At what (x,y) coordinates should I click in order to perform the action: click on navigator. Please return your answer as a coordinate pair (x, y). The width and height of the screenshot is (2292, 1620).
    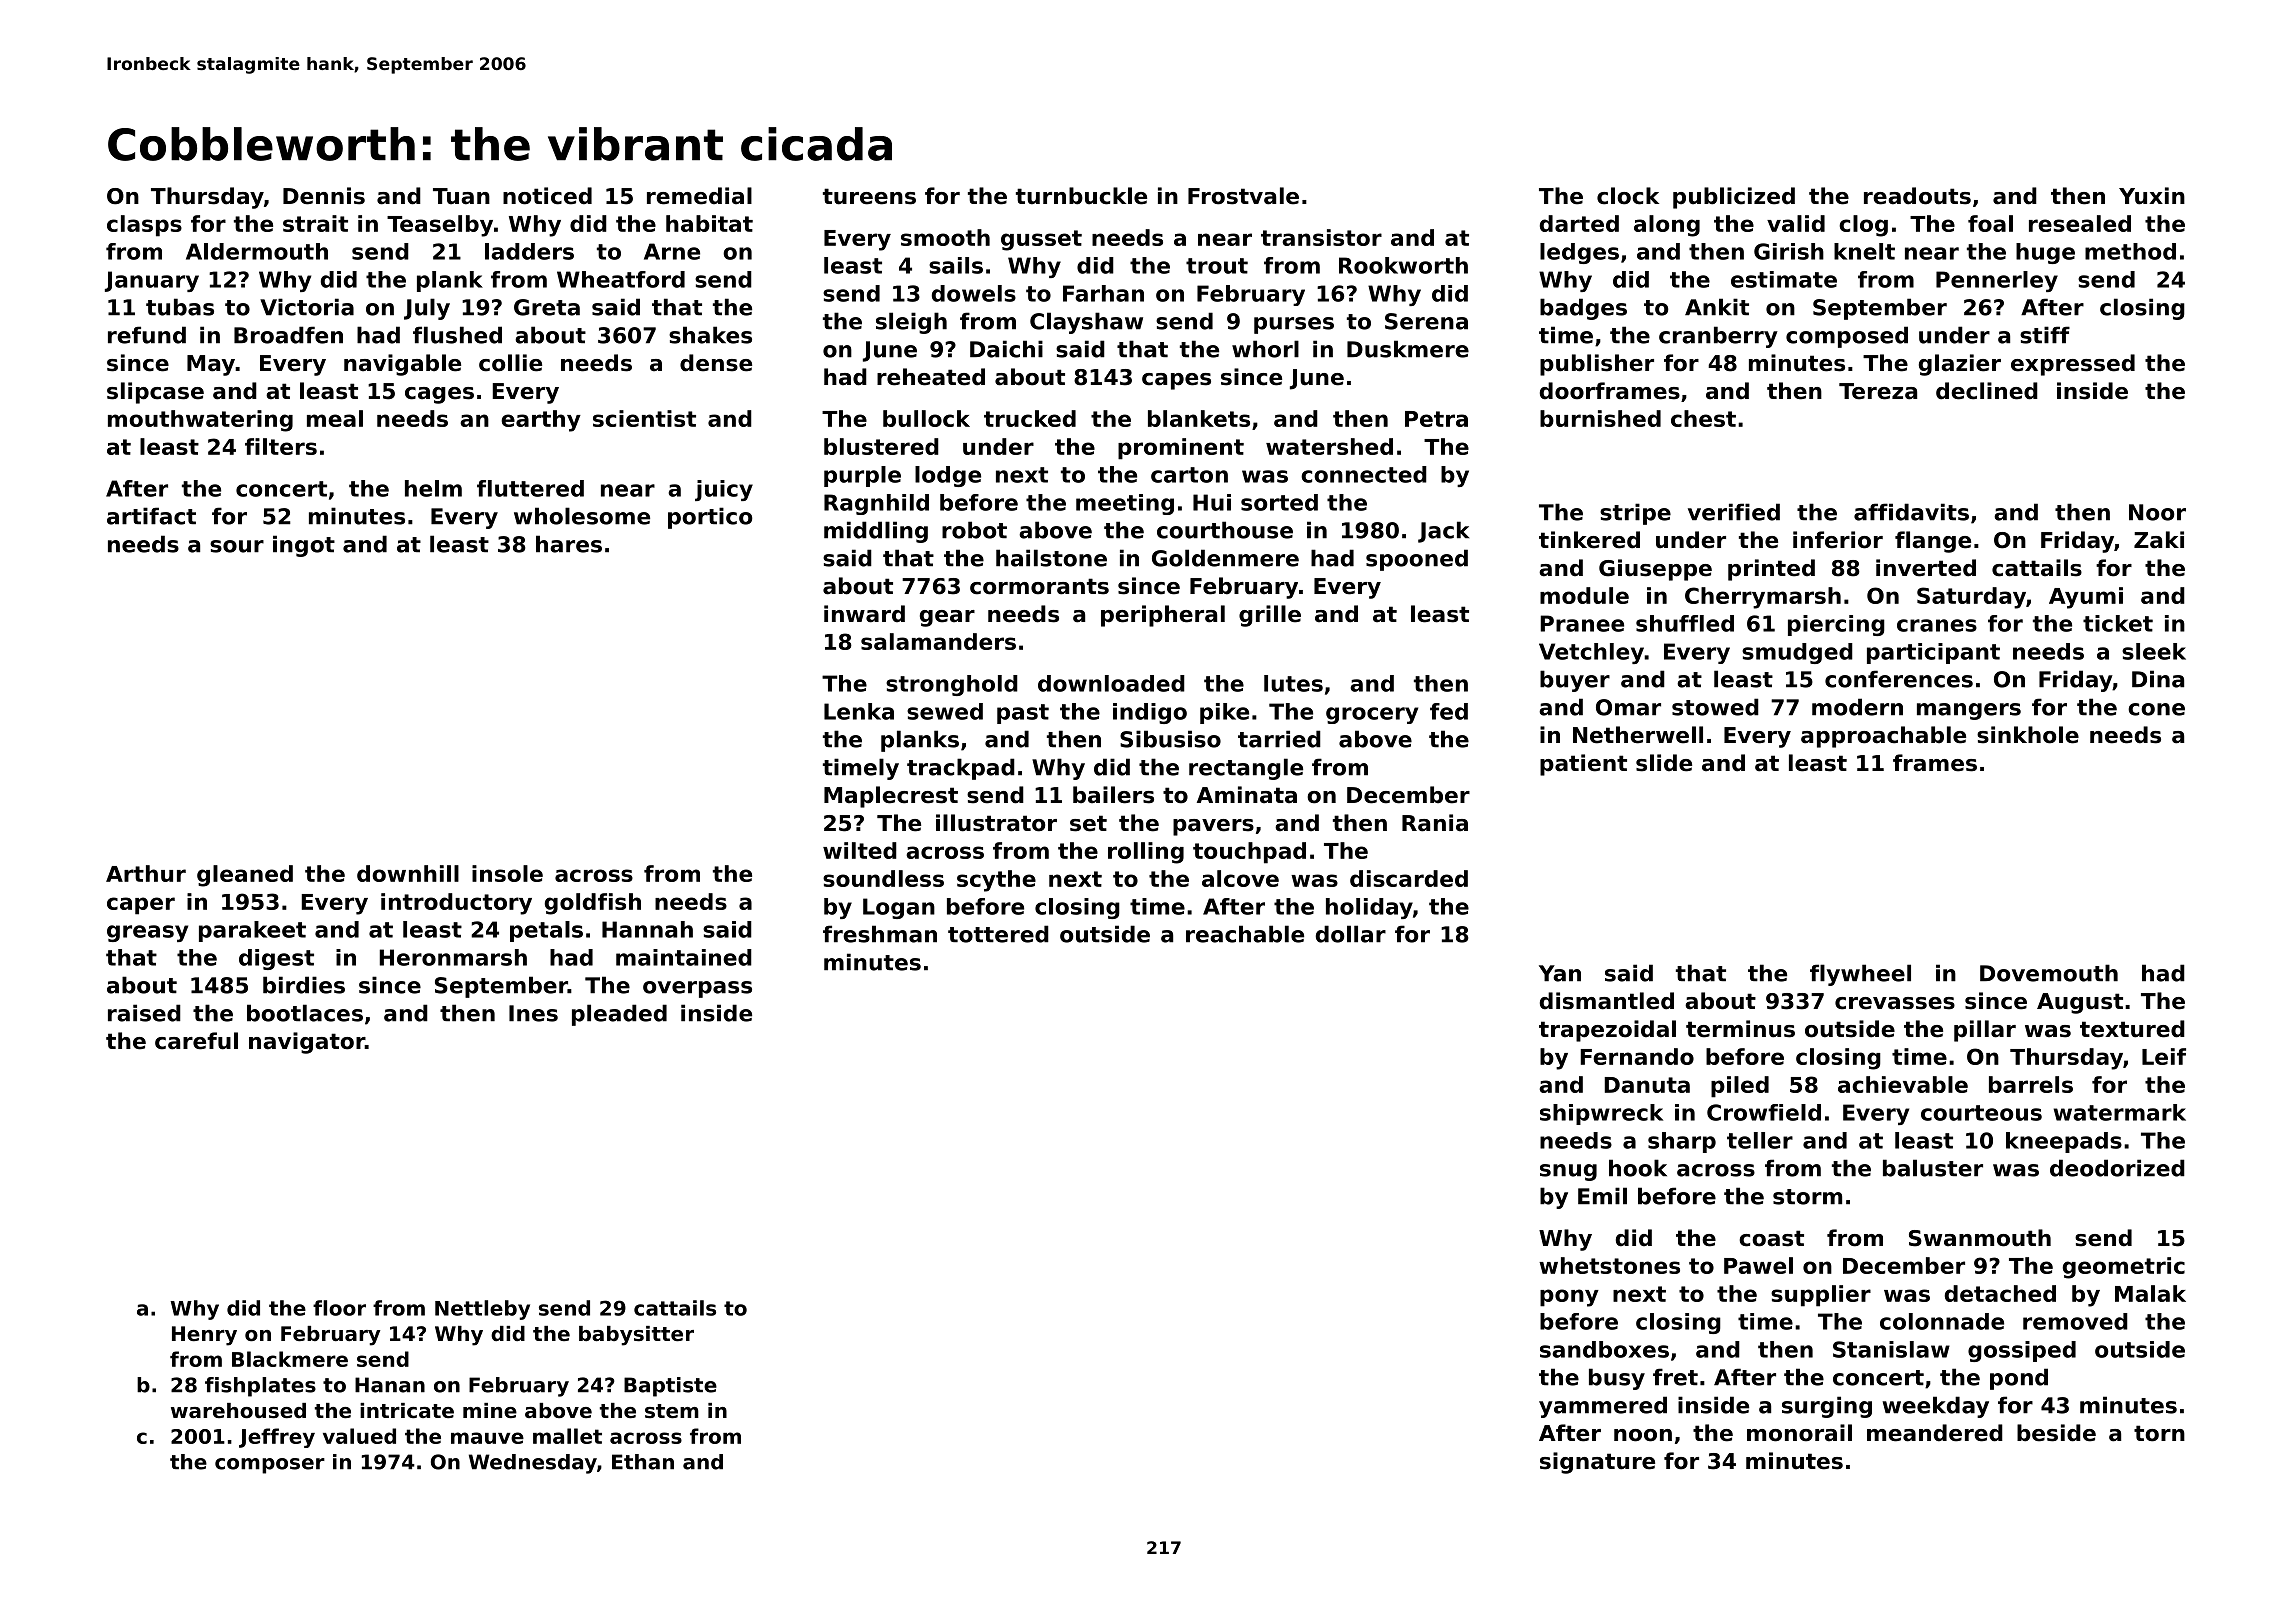
    Looking at the image, I should click on (307, 1043).
